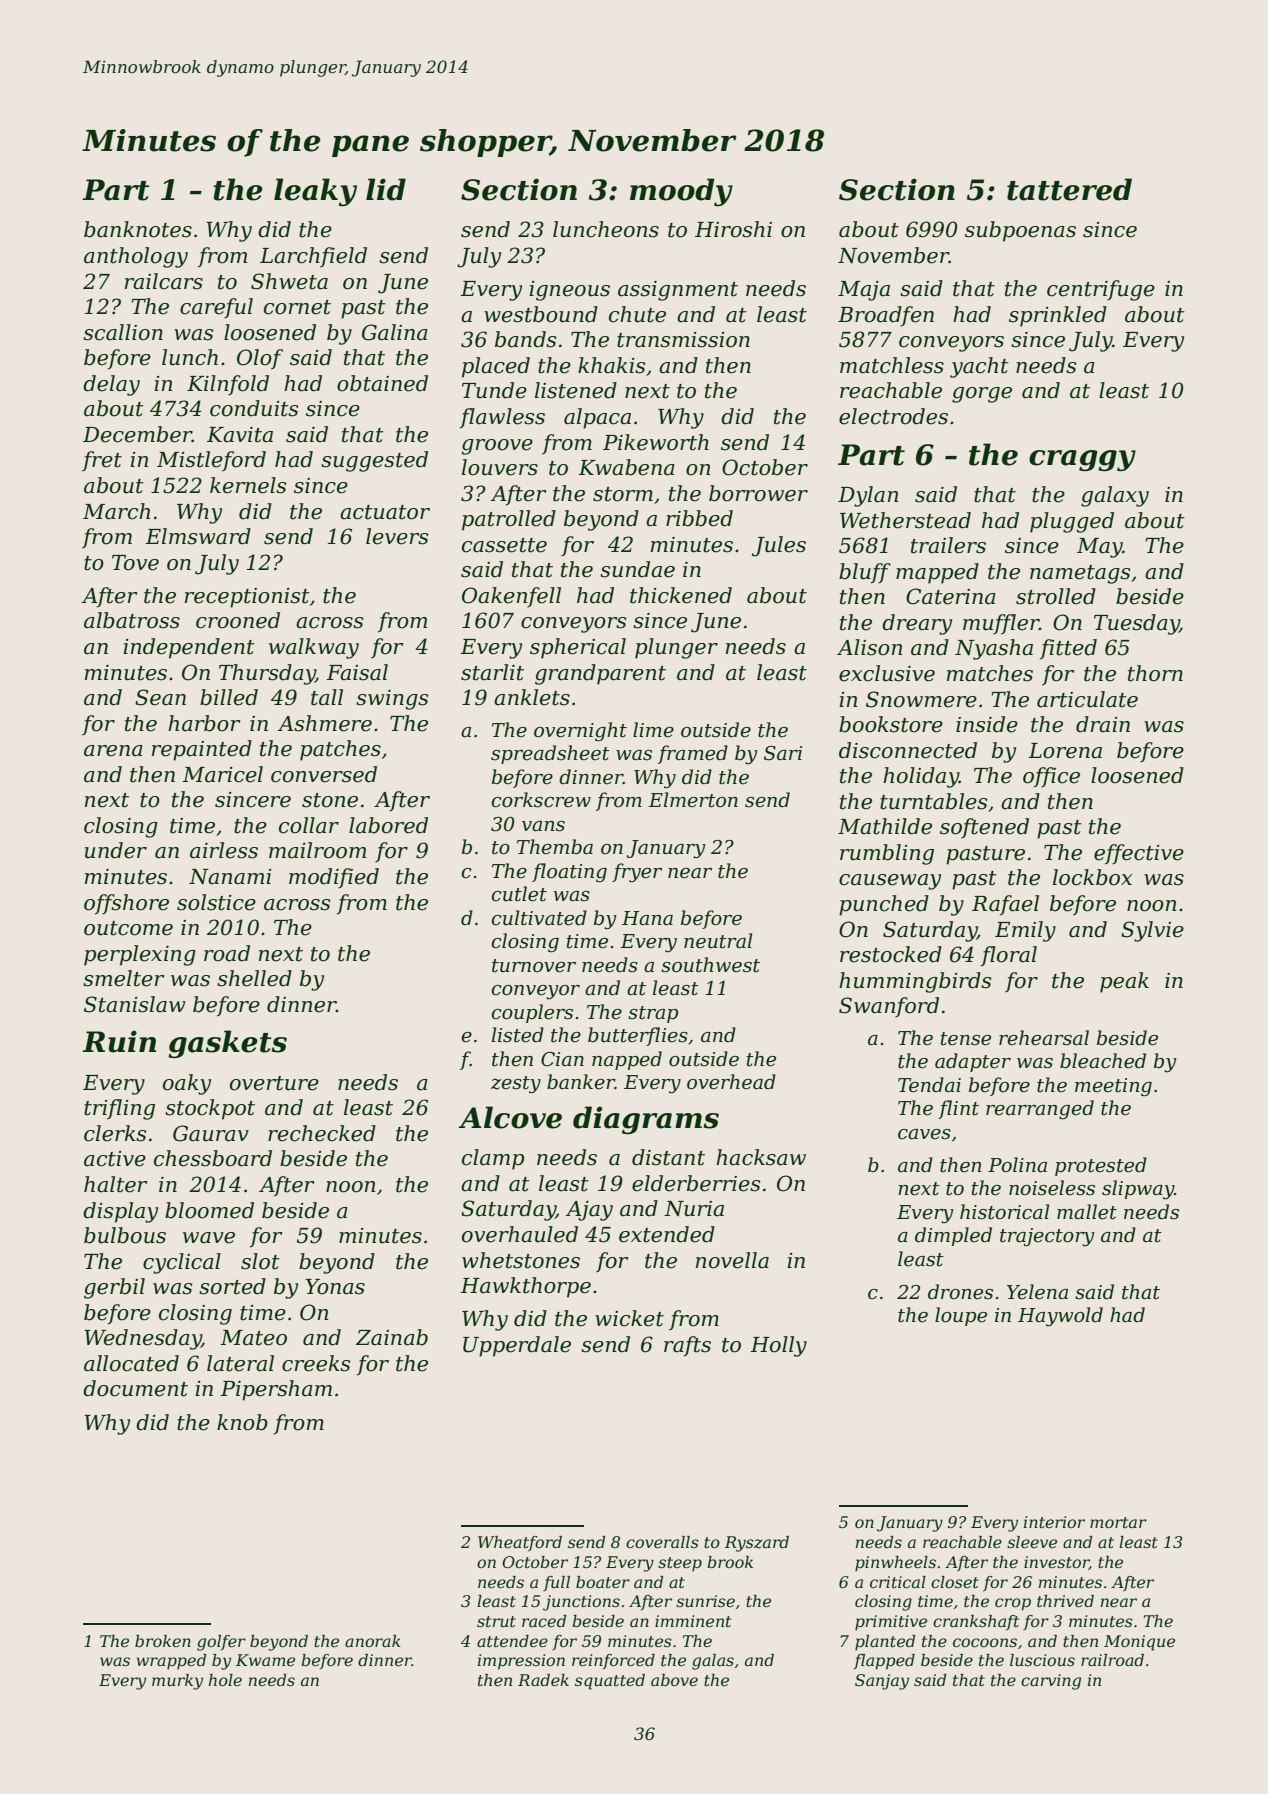 This document has width=1268, height=1794. I want to click on overhauled, so click(520, 1234).
